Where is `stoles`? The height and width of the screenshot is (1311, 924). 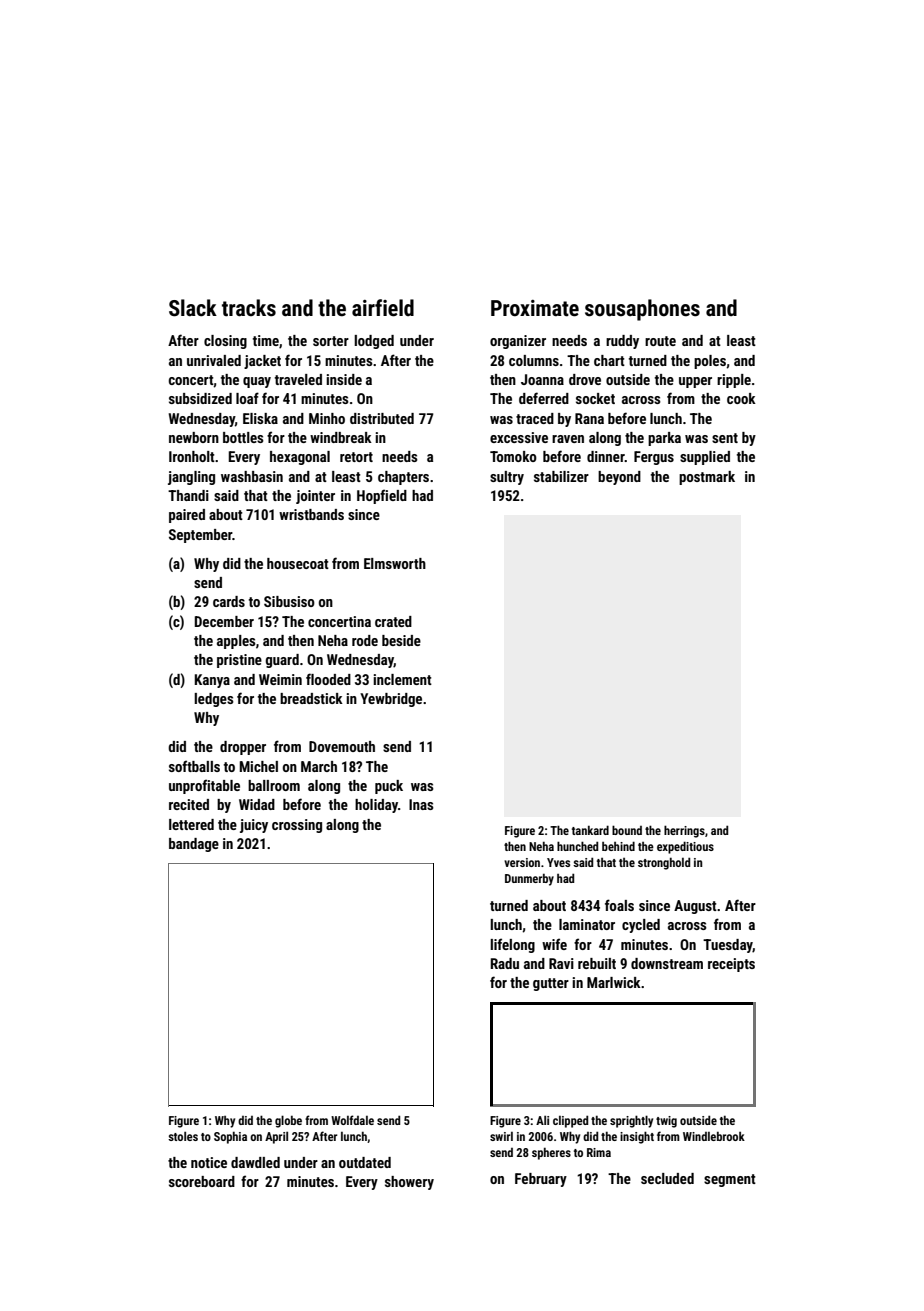 stoles is located at coordinates (183, 1136).
